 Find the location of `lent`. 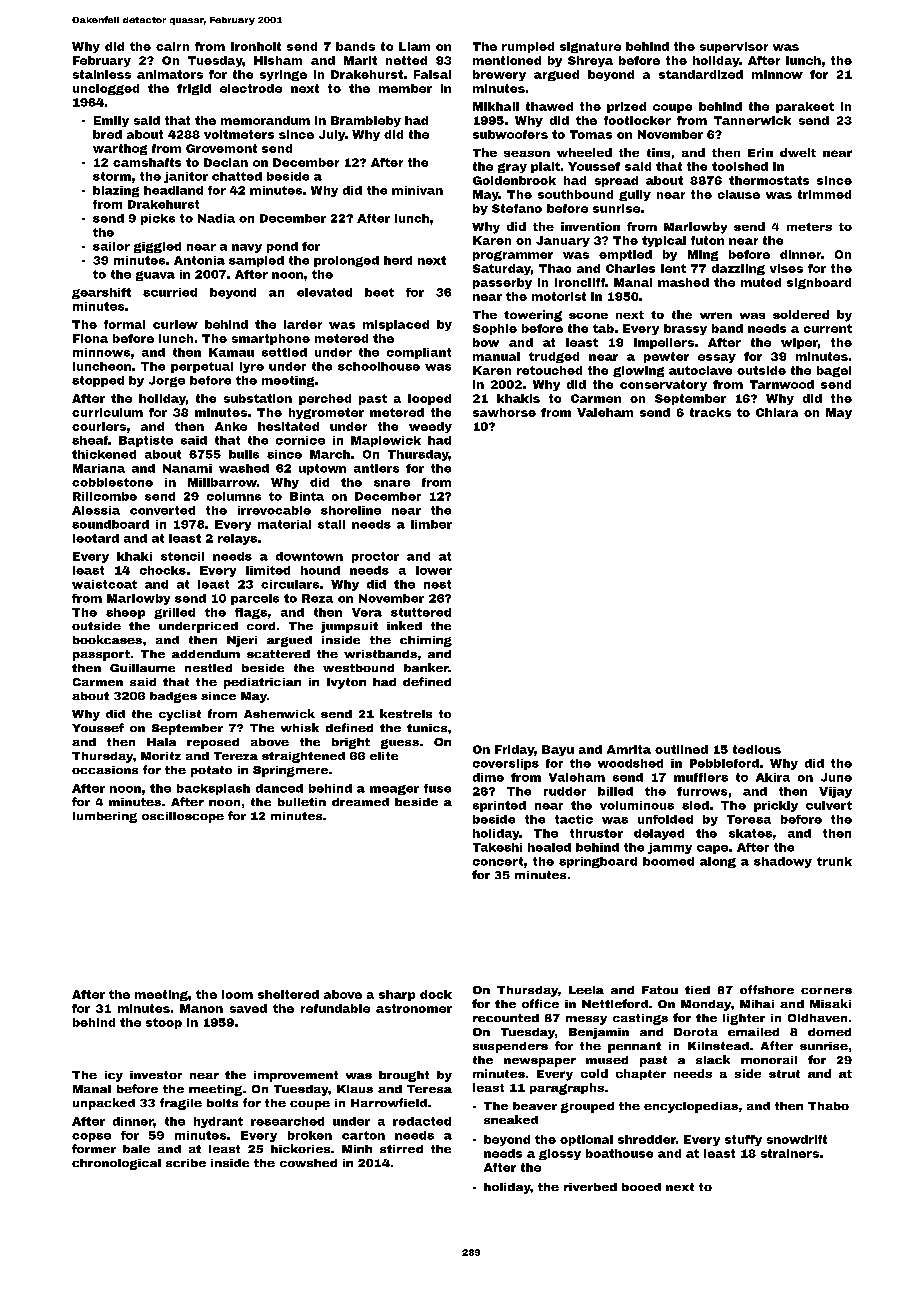

lent is located at coordinates (673, 268).
